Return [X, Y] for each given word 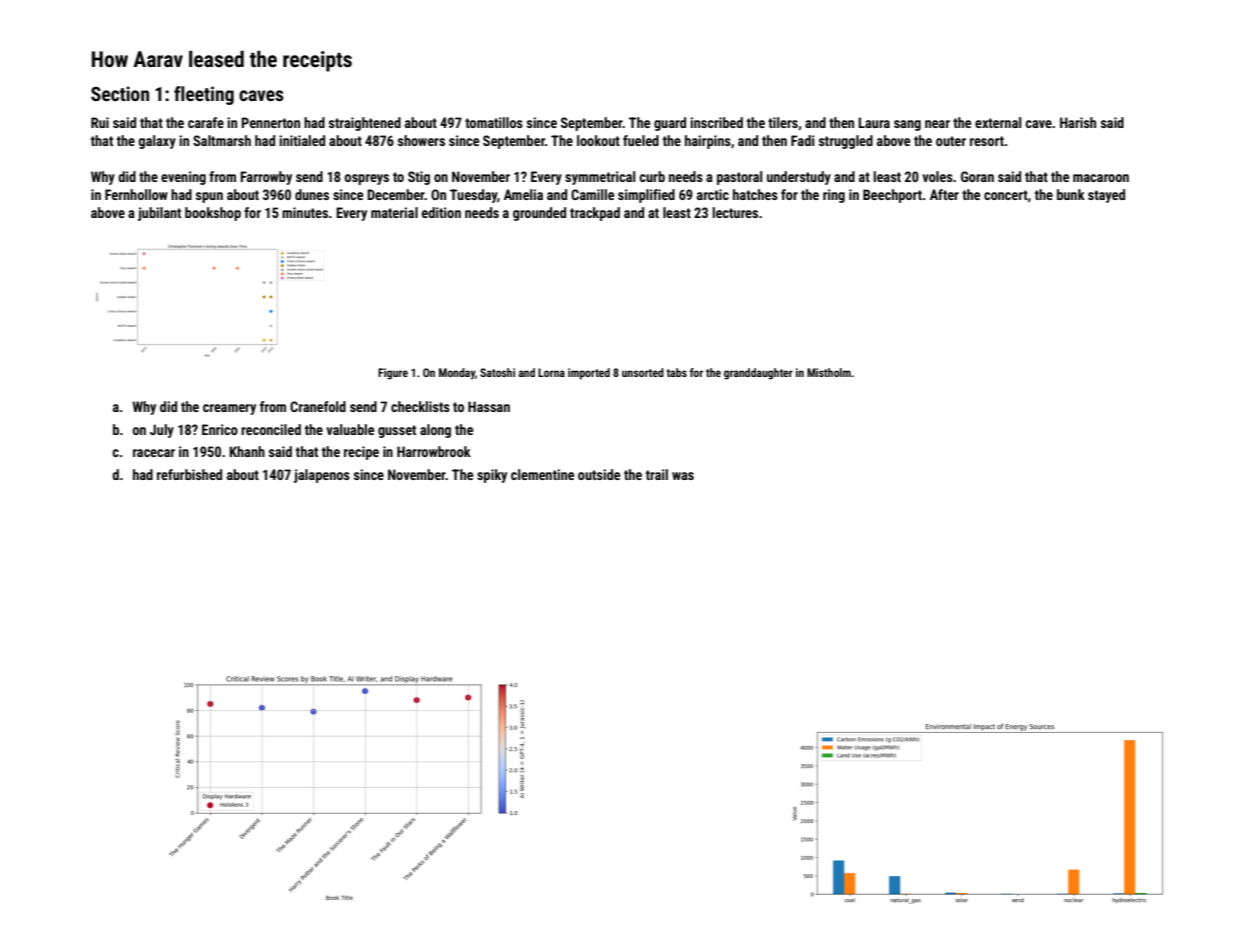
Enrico [220, 429]
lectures [735, 212]
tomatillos [494, 122]
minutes [305, 212]
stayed [1106, 196]
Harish [1078, 122]
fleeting [204, 95]
